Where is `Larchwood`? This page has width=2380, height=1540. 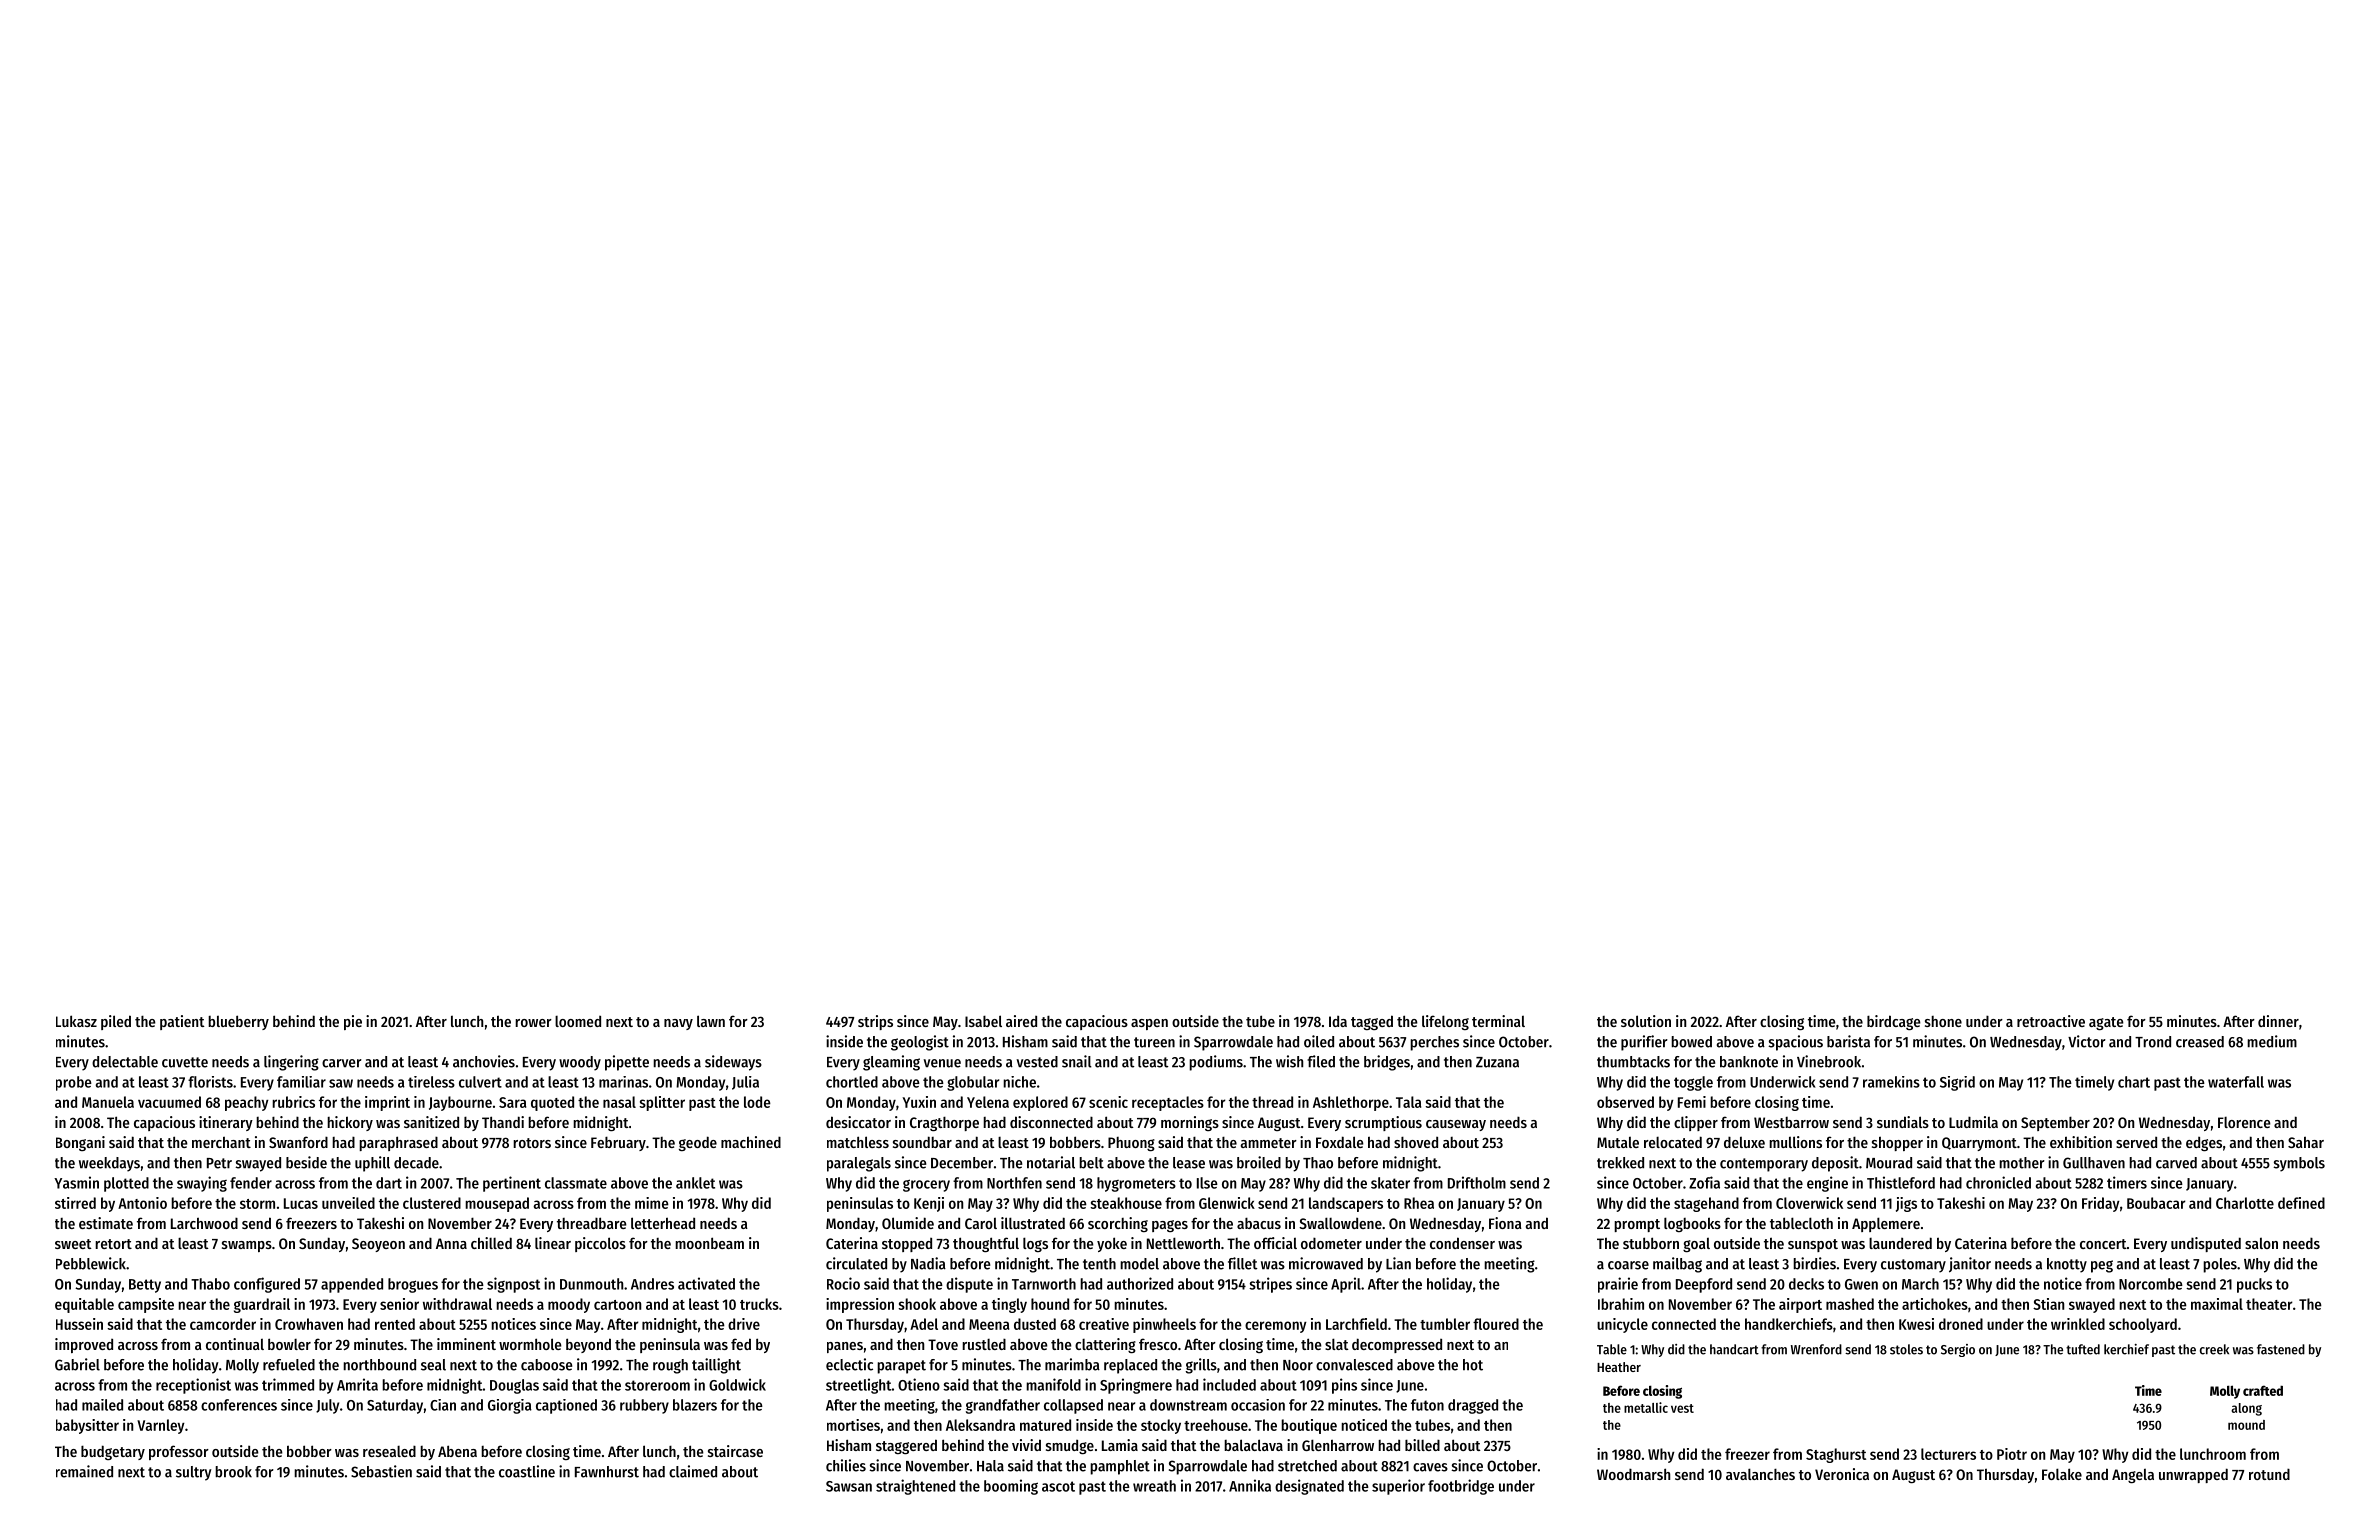
Larchwood is located at coordinates (204, 1223).
